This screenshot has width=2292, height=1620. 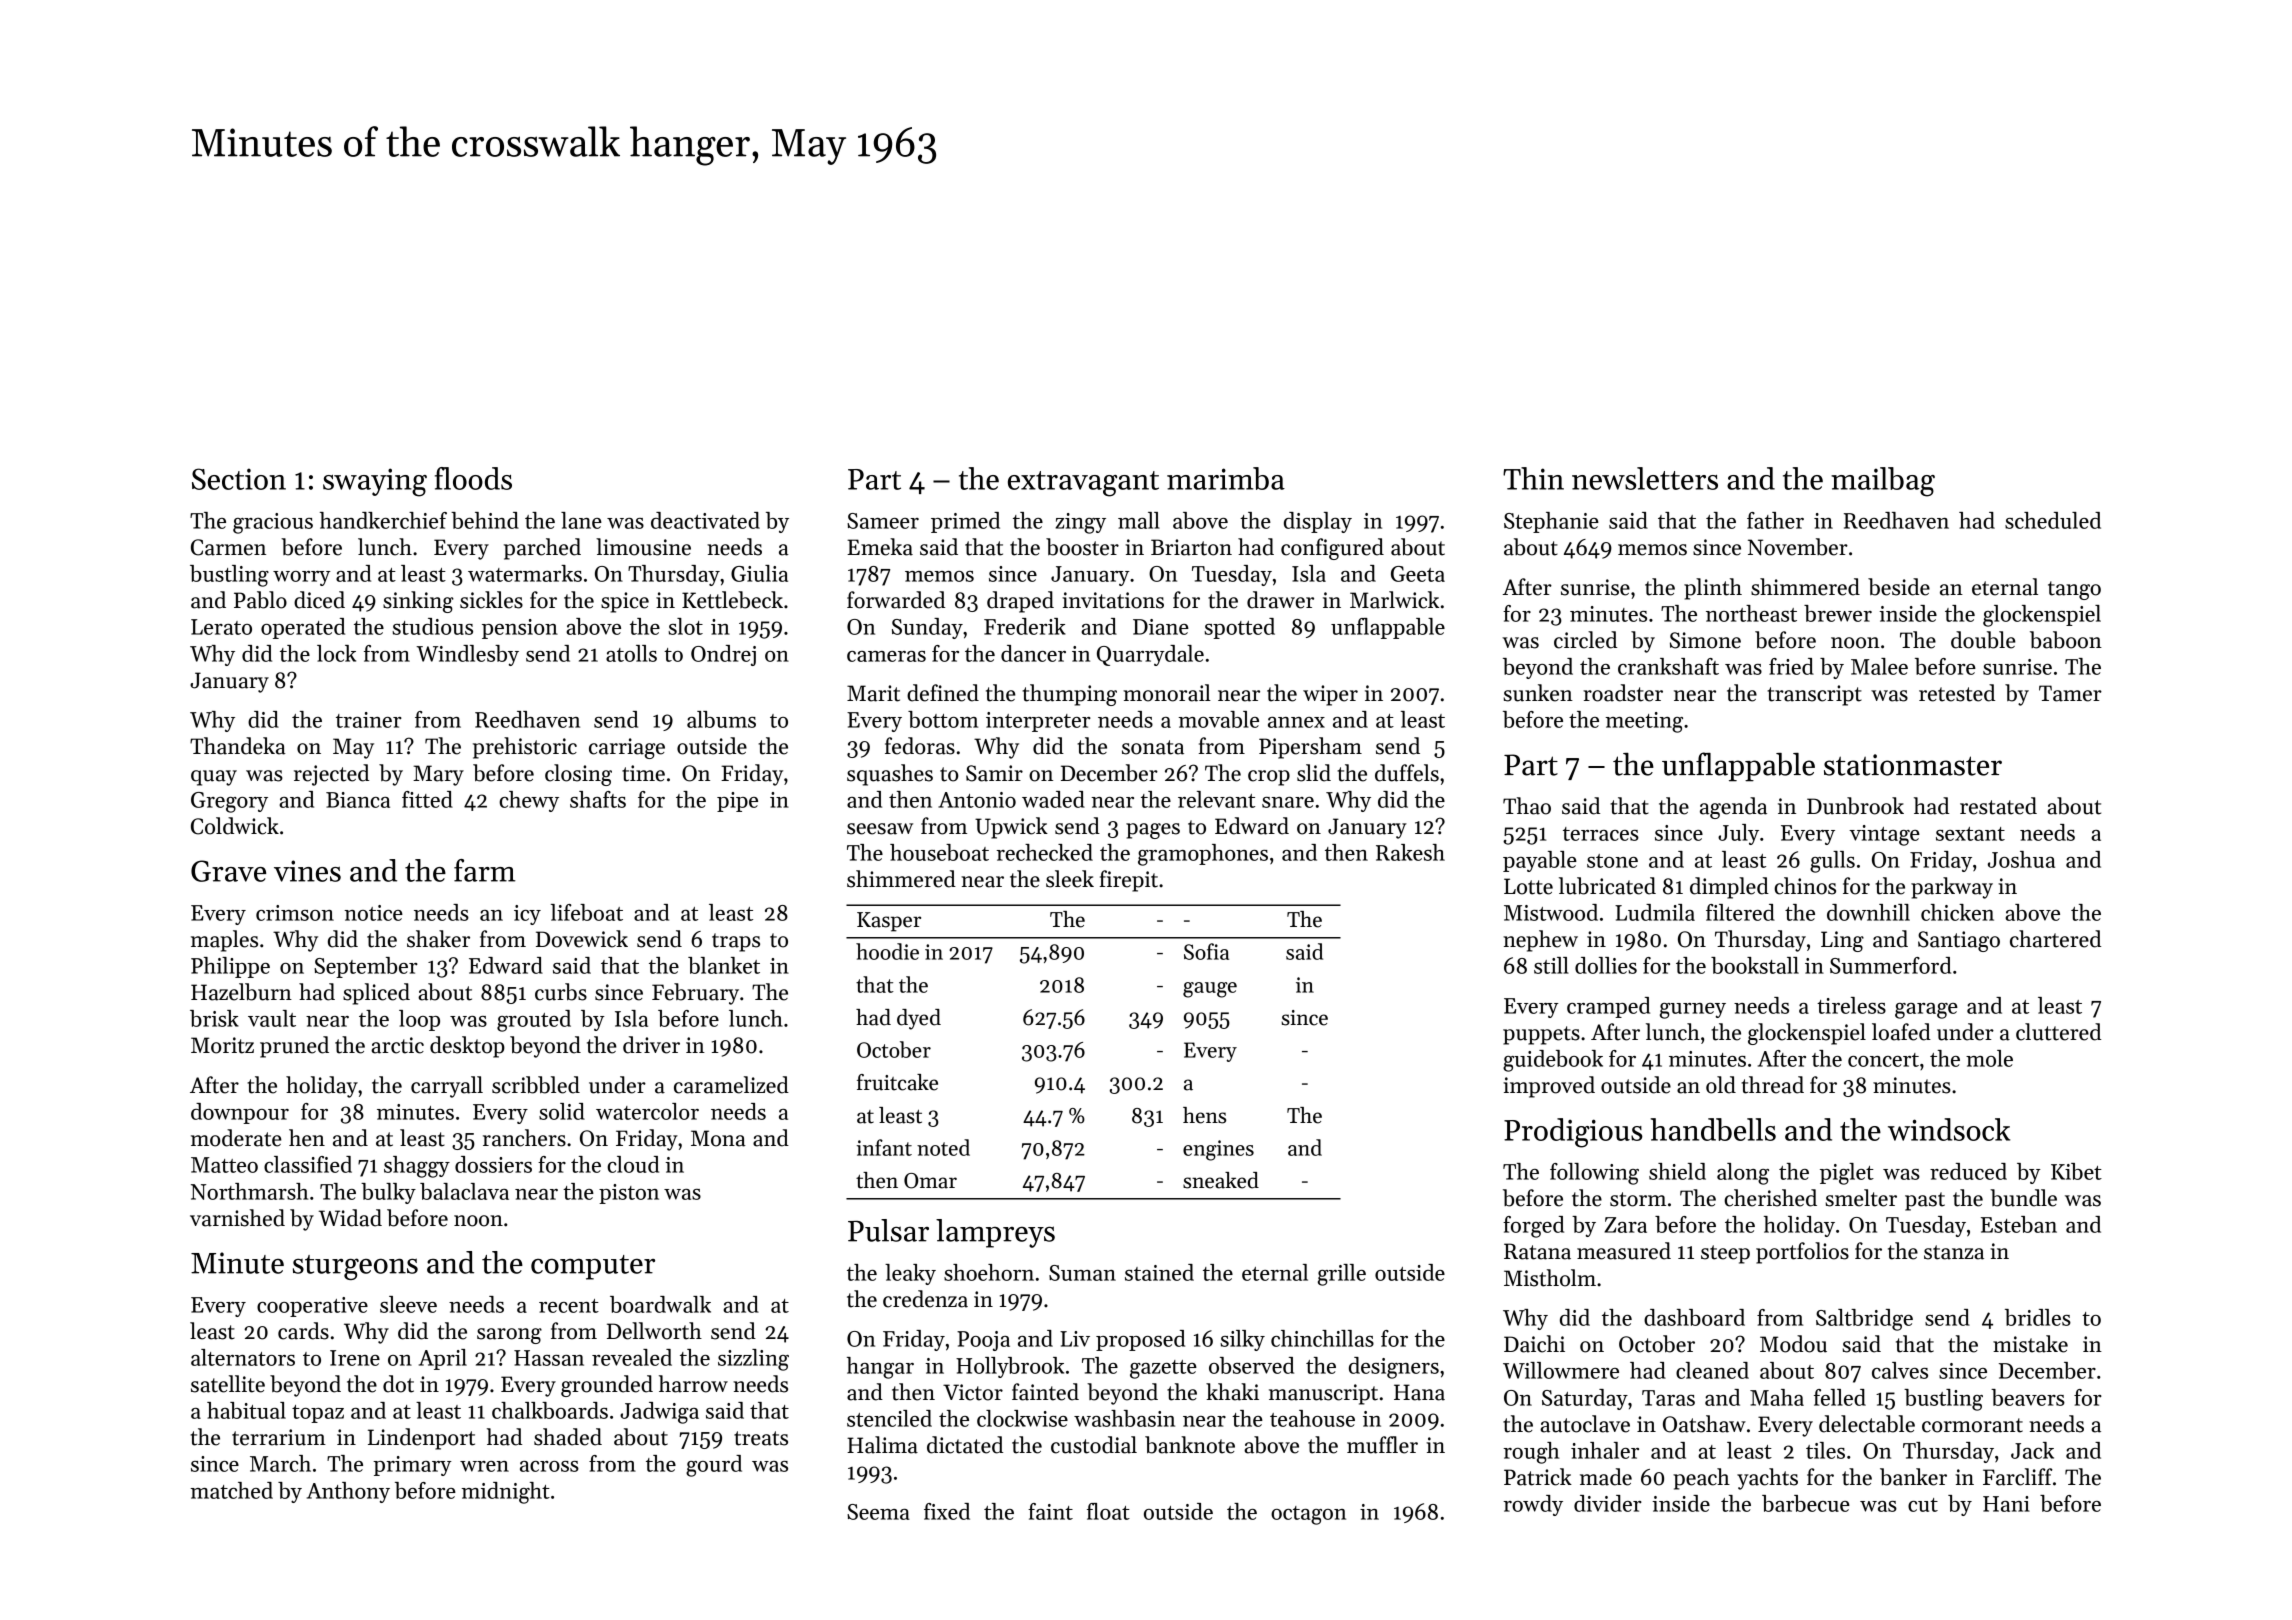 What do you see at coordinates (230, 967) in the screenshot?
I see `Philippe` at bounding box center [230, 967].
